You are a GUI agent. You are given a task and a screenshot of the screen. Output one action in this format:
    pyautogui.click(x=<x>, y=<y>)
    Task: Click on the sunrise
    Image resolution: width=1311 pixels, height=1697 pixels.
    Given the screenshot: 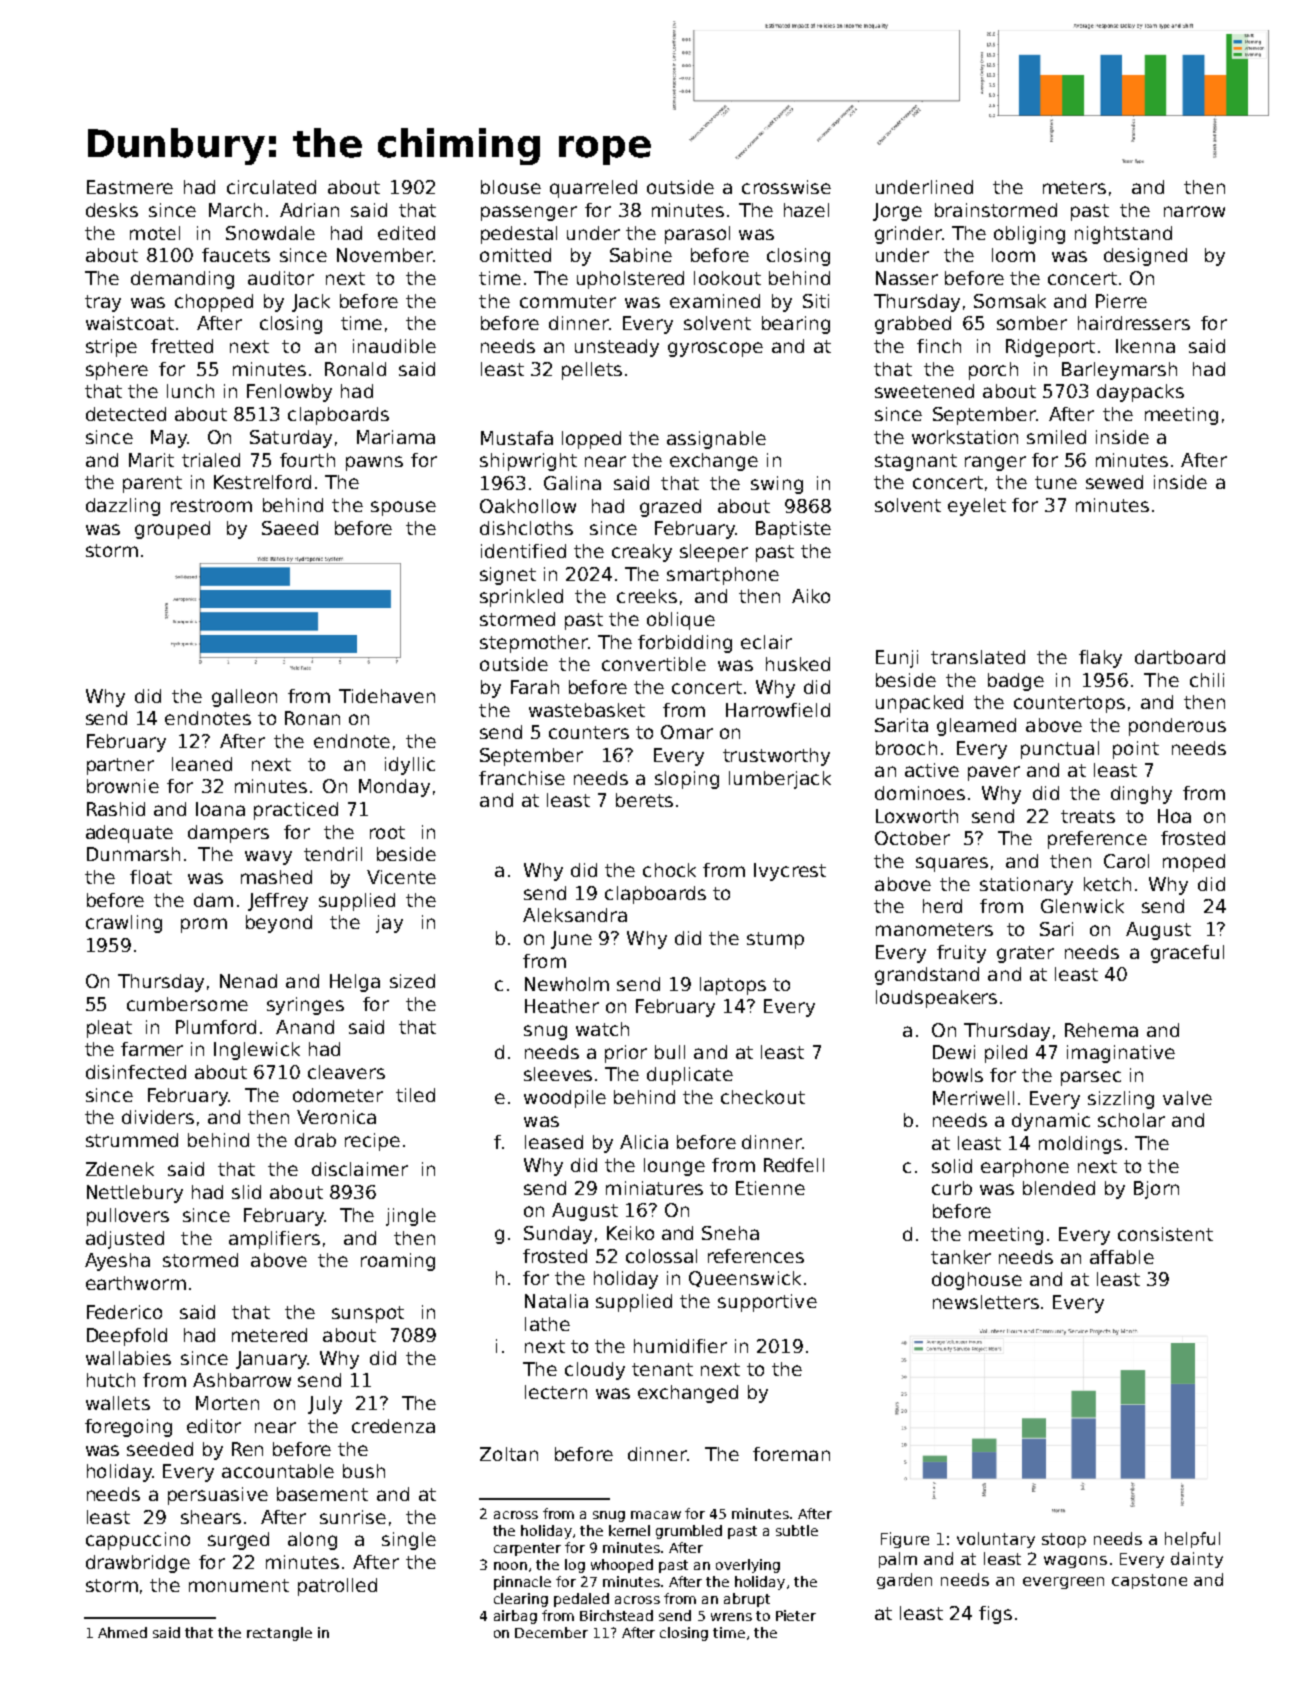 What is the action you would take?
    pyautogui.click(x=353, y=1517)
